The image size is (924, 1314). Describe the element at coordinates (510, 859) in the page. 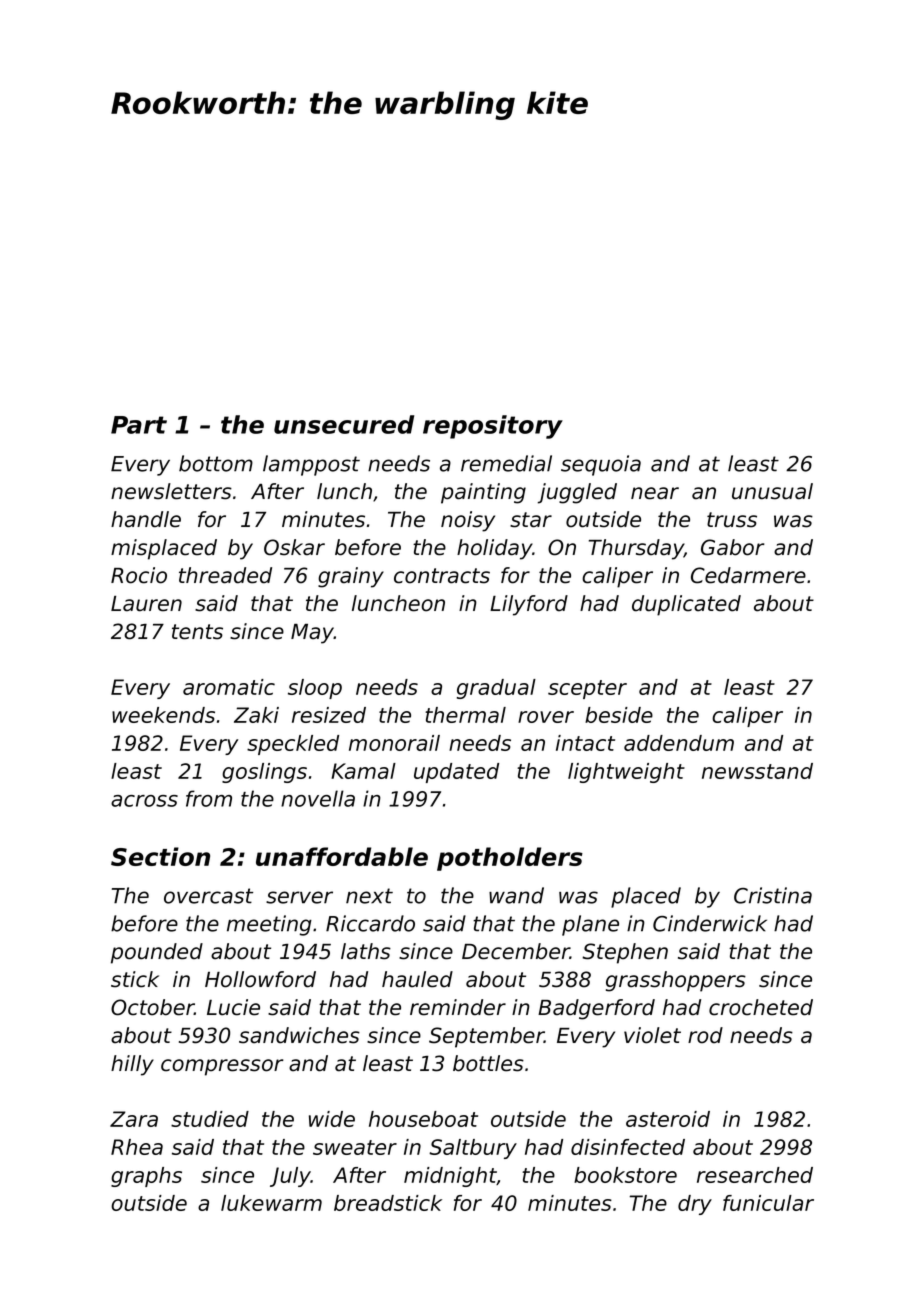

I see `potholders` at that location.
